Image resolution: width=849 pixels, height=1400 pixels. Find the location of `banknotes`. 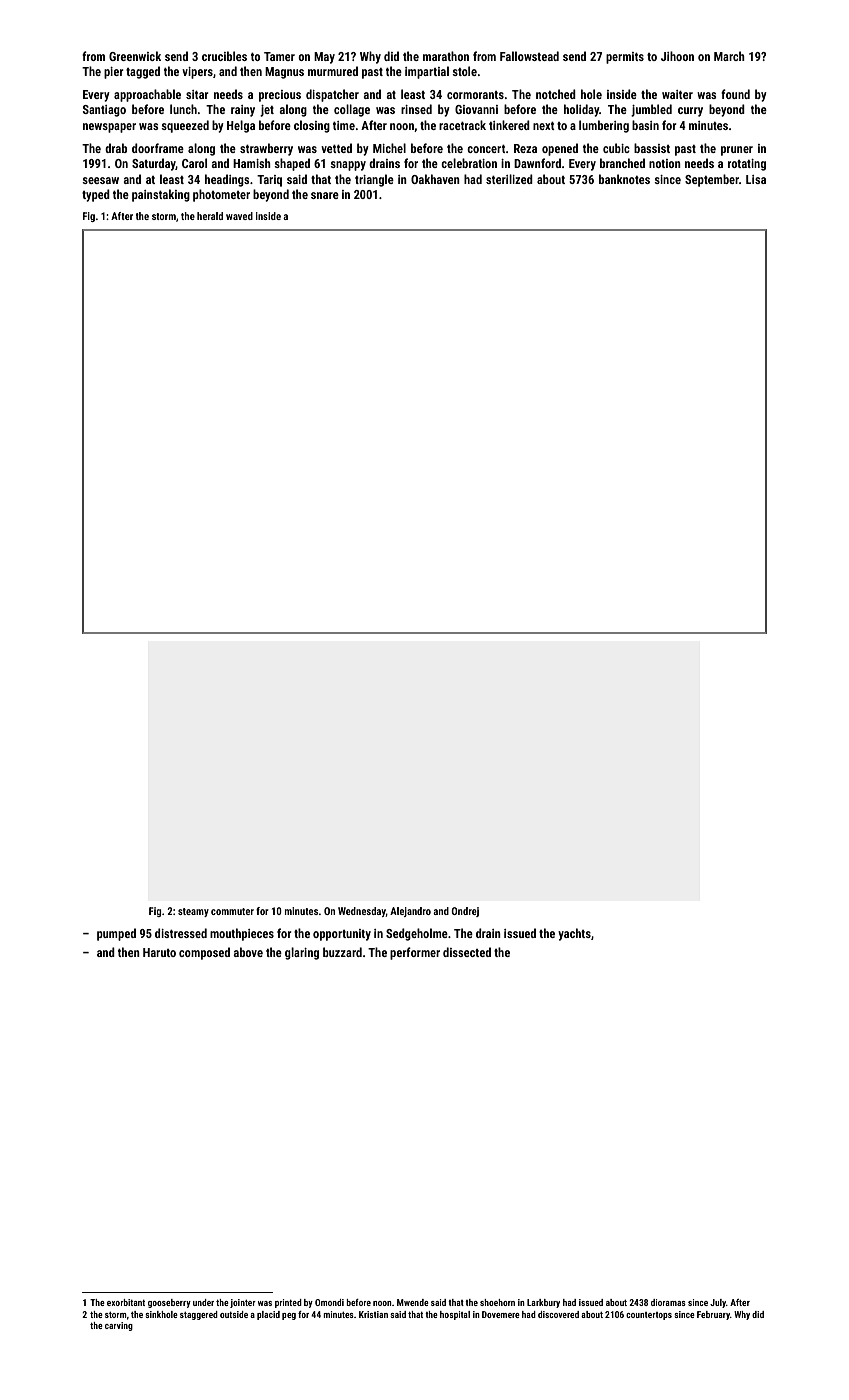

banknotes is located at coordinates (624, 179).
